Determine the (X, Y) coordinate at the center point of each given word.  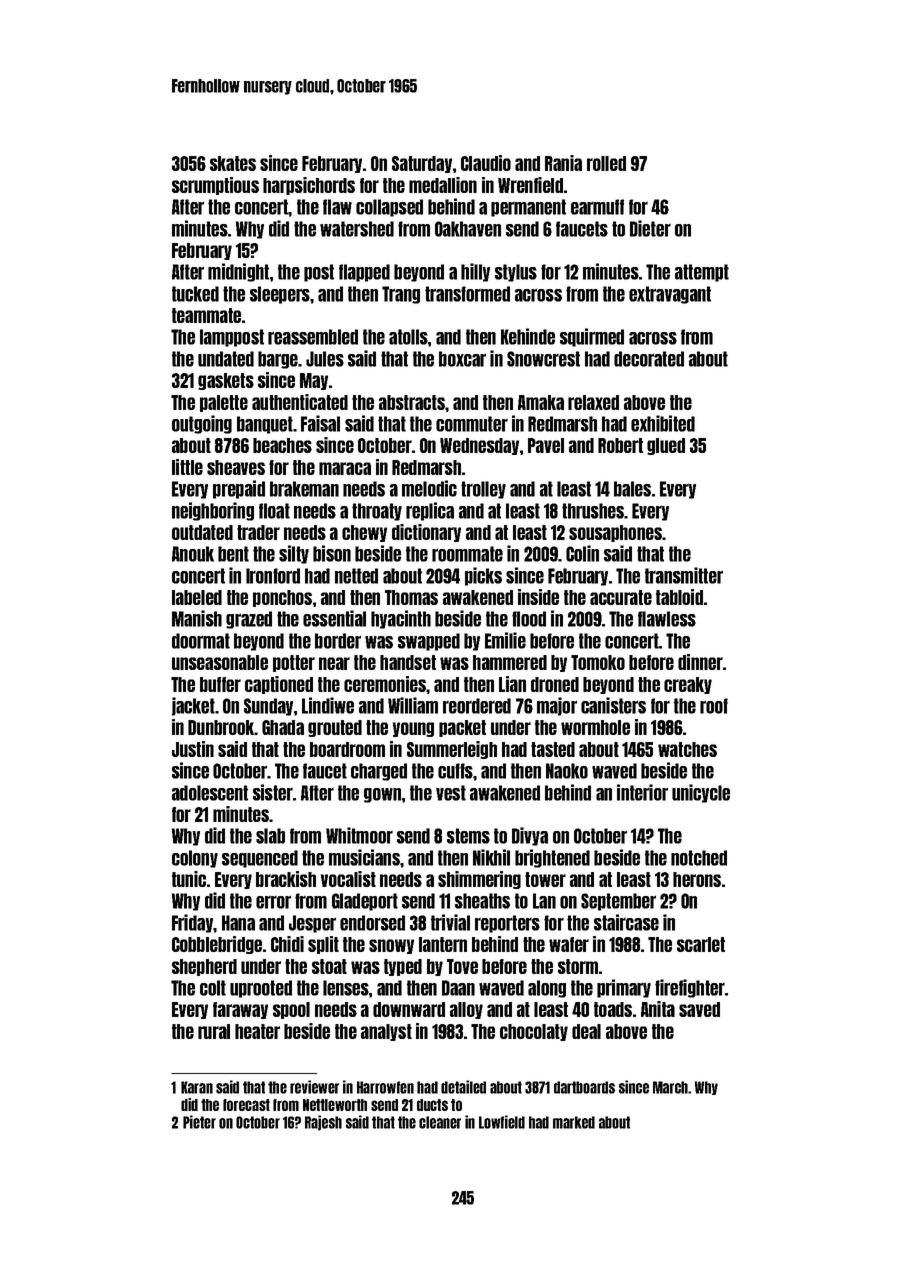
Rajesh (323, 1123)
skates (233, 163)
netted (356, 576)
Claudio (486, 163)
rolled (606, 163)
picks (483, 576)
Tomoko (598, 662)
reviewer (314, 1087)
